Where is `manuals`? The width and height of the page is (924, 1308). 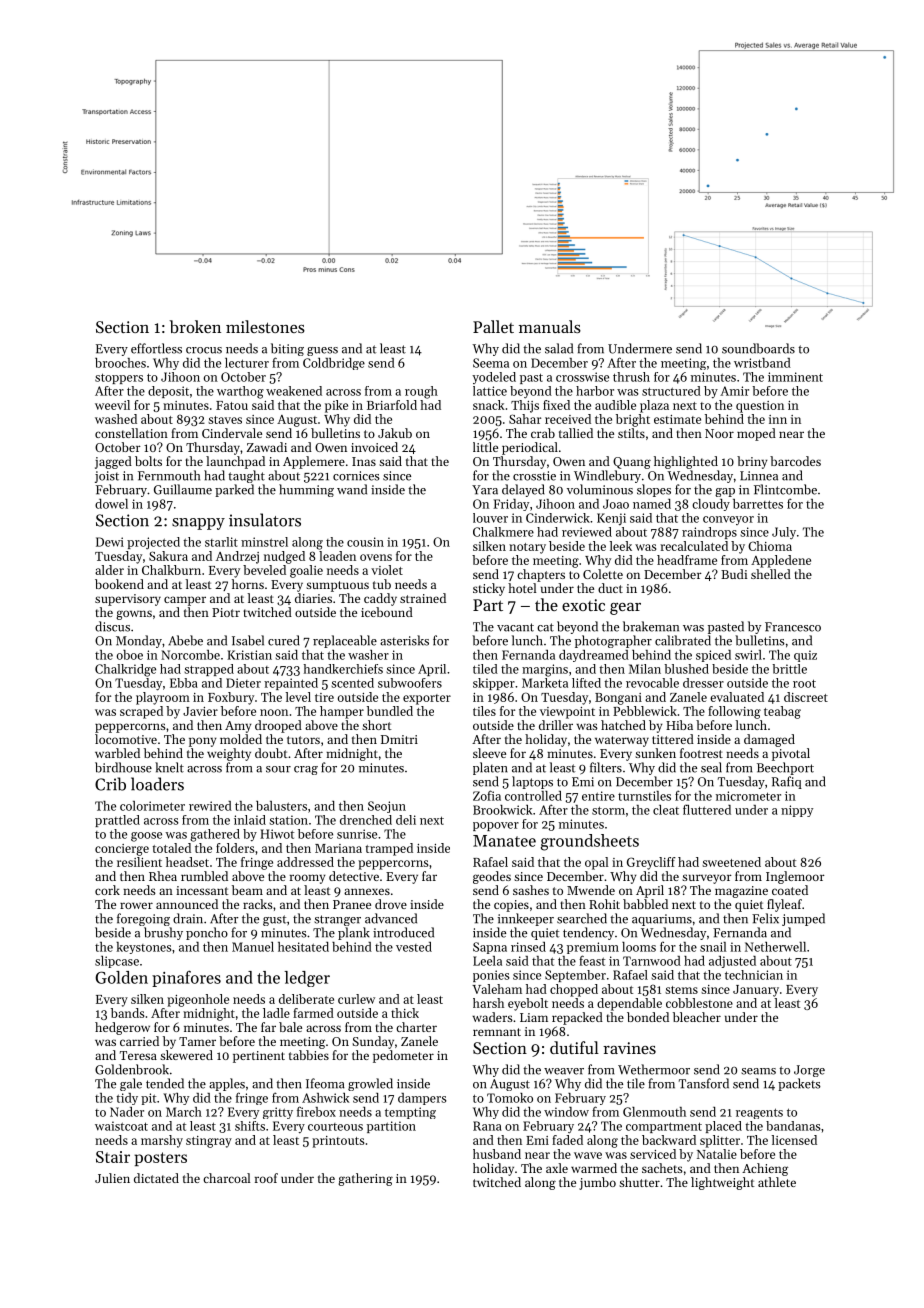 manuals is located at coordinates (550, 326).
